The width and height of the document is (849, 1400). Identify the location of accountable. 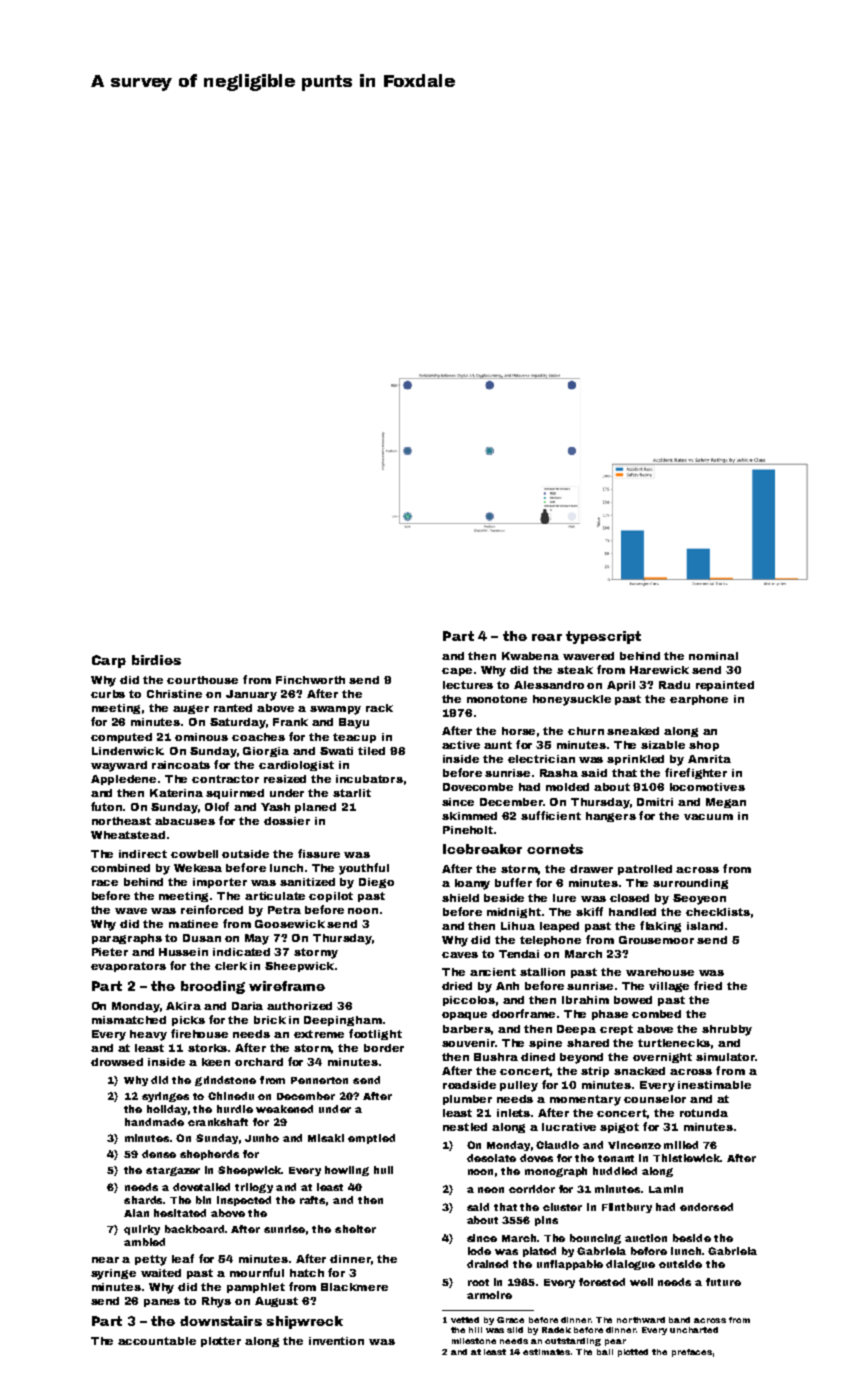
(157, 1341).
